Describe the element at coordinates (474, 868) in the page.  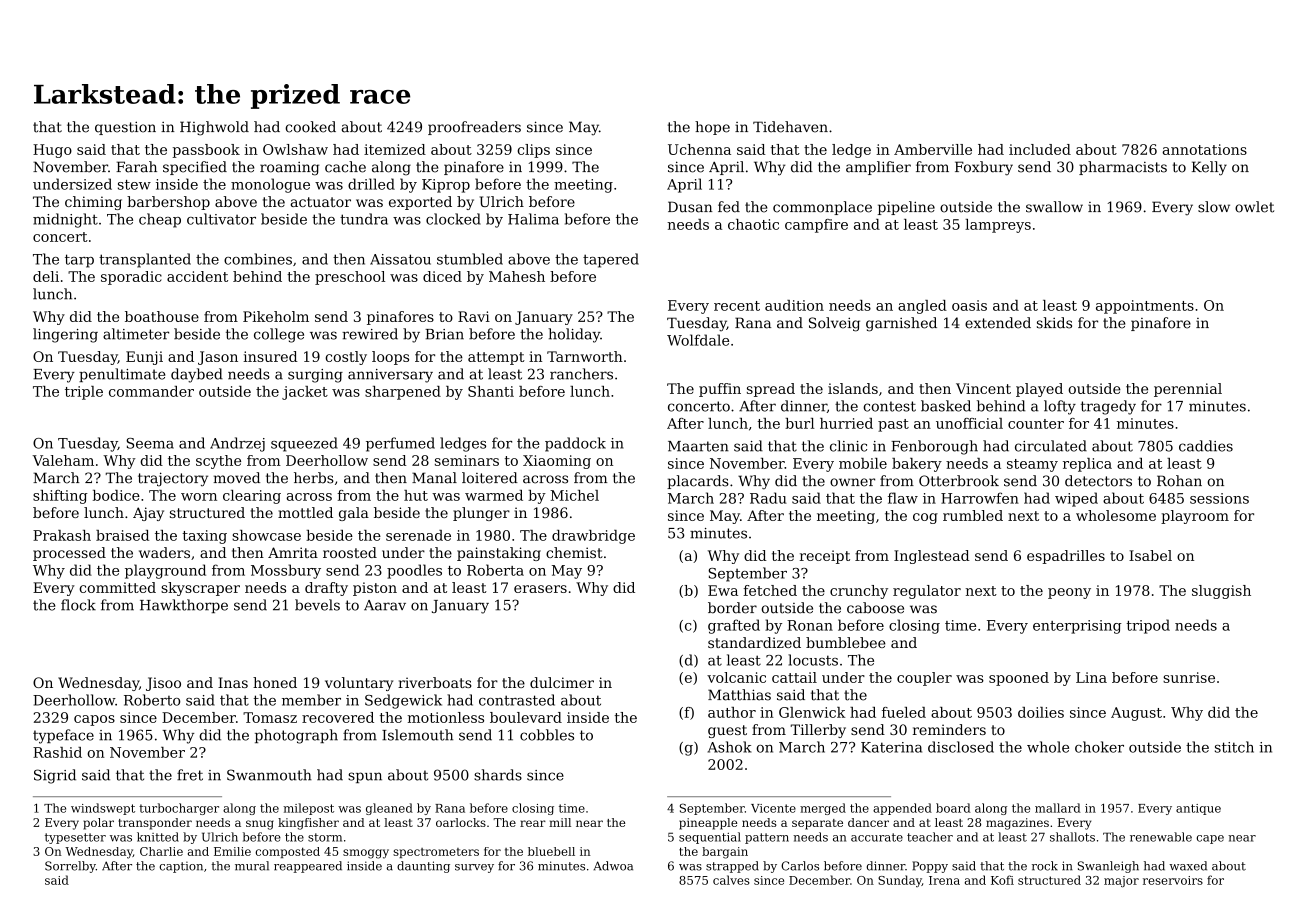
I see `survey` at that location.
